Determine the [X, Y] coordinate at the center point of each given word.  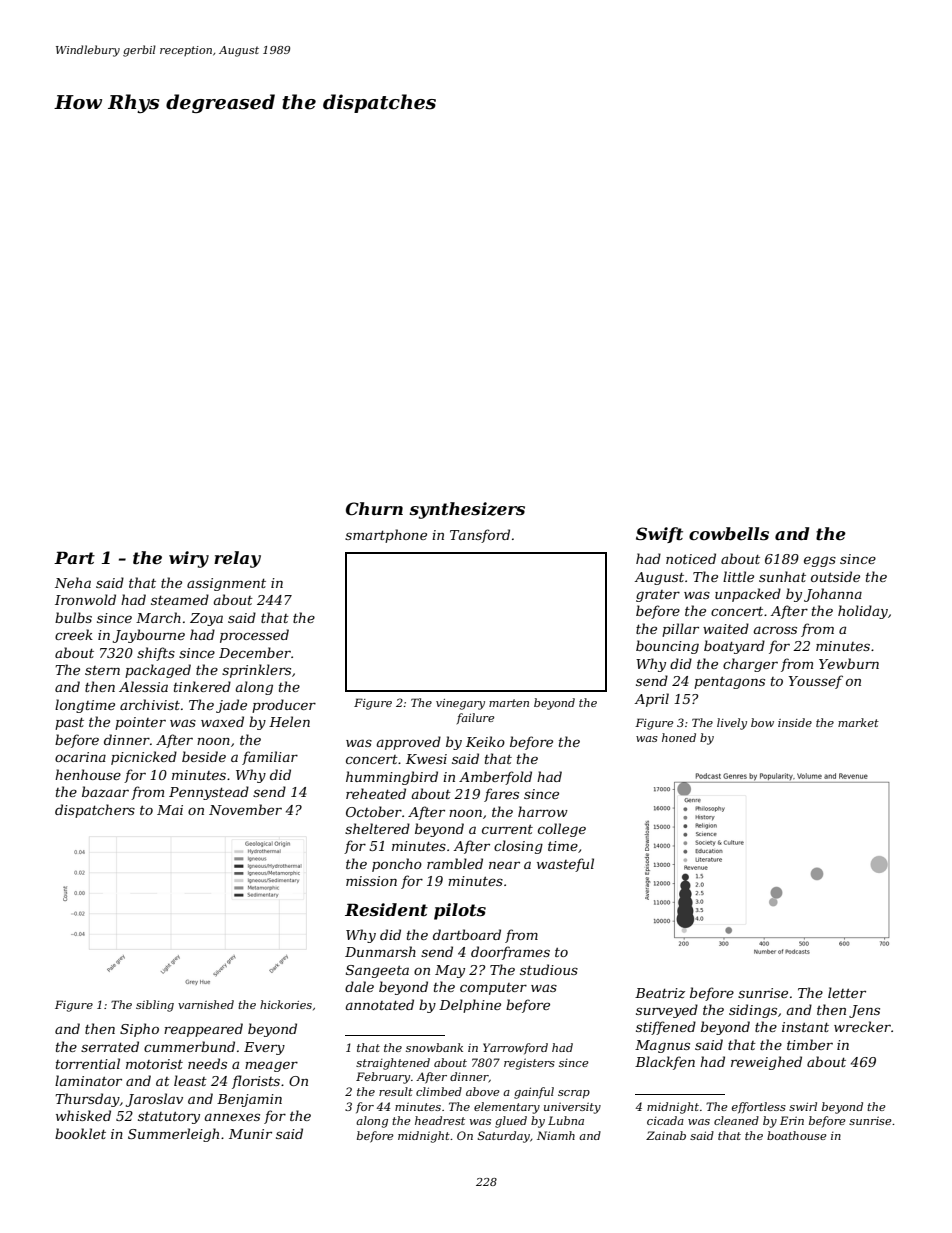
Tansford [480, 536]
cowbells [729, 533]
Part [74, 558]
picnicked [144, 758]
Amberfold [495, 778]
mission [371, 881]
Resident [386, 910]
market [858, 722]
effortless [759, 1107]
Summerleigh [173, 1135]
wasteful [565, 865]
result [396, 1091]
